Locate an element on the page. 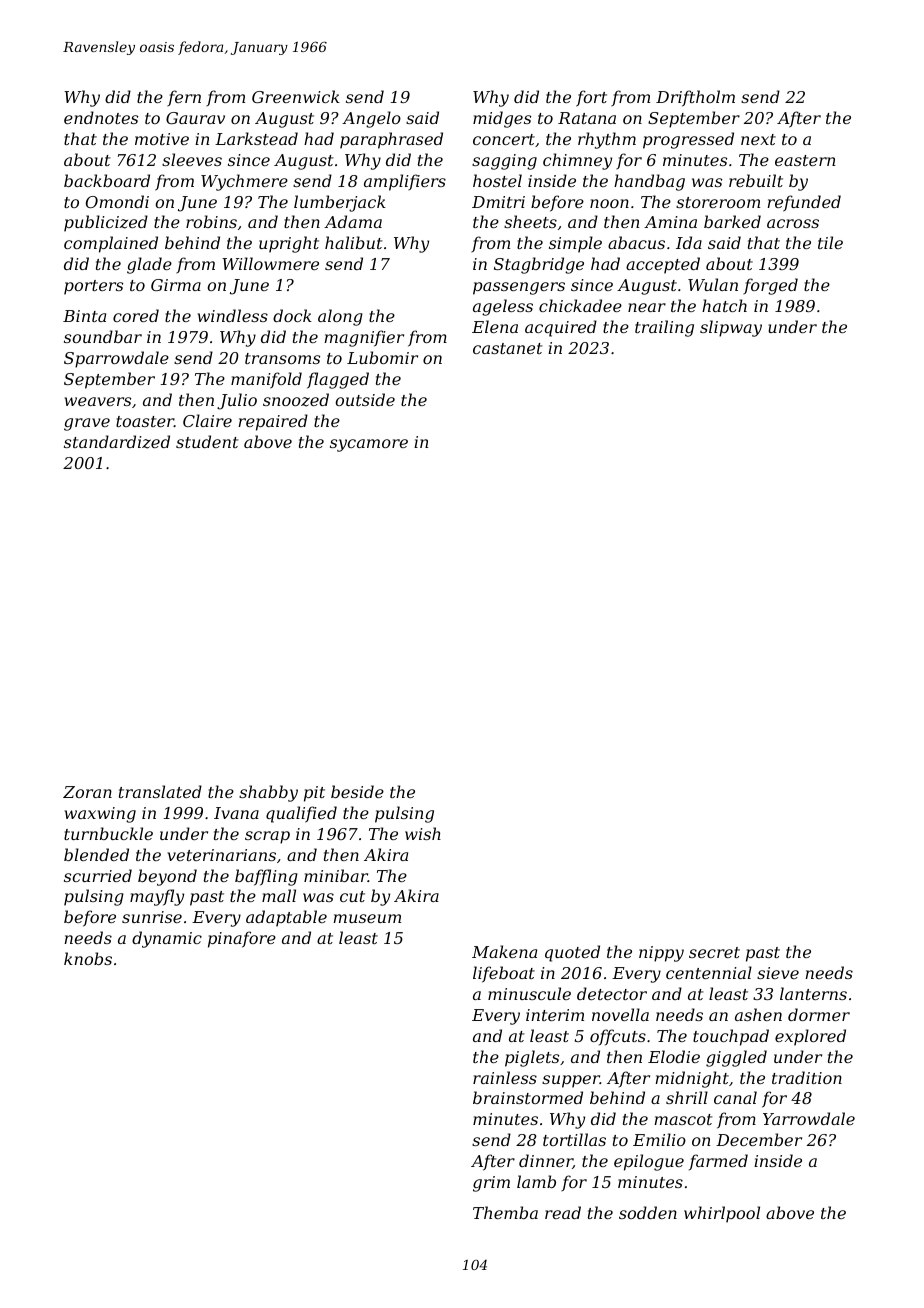 The height and width of the document is (1308, 924). Makena is located at coordinates (504, 951).
